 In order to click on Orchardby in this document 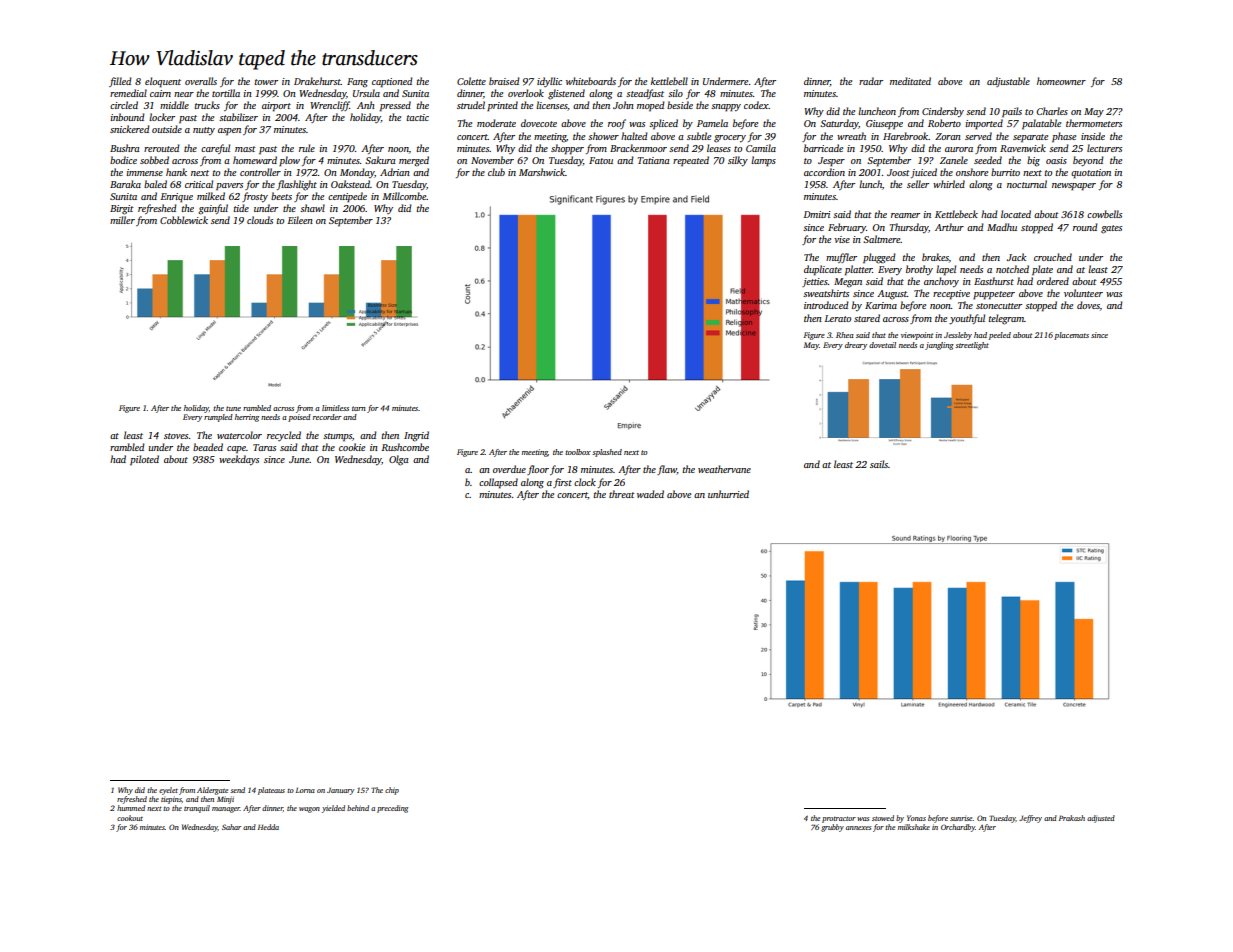, I will do `click(958, 828)`.
